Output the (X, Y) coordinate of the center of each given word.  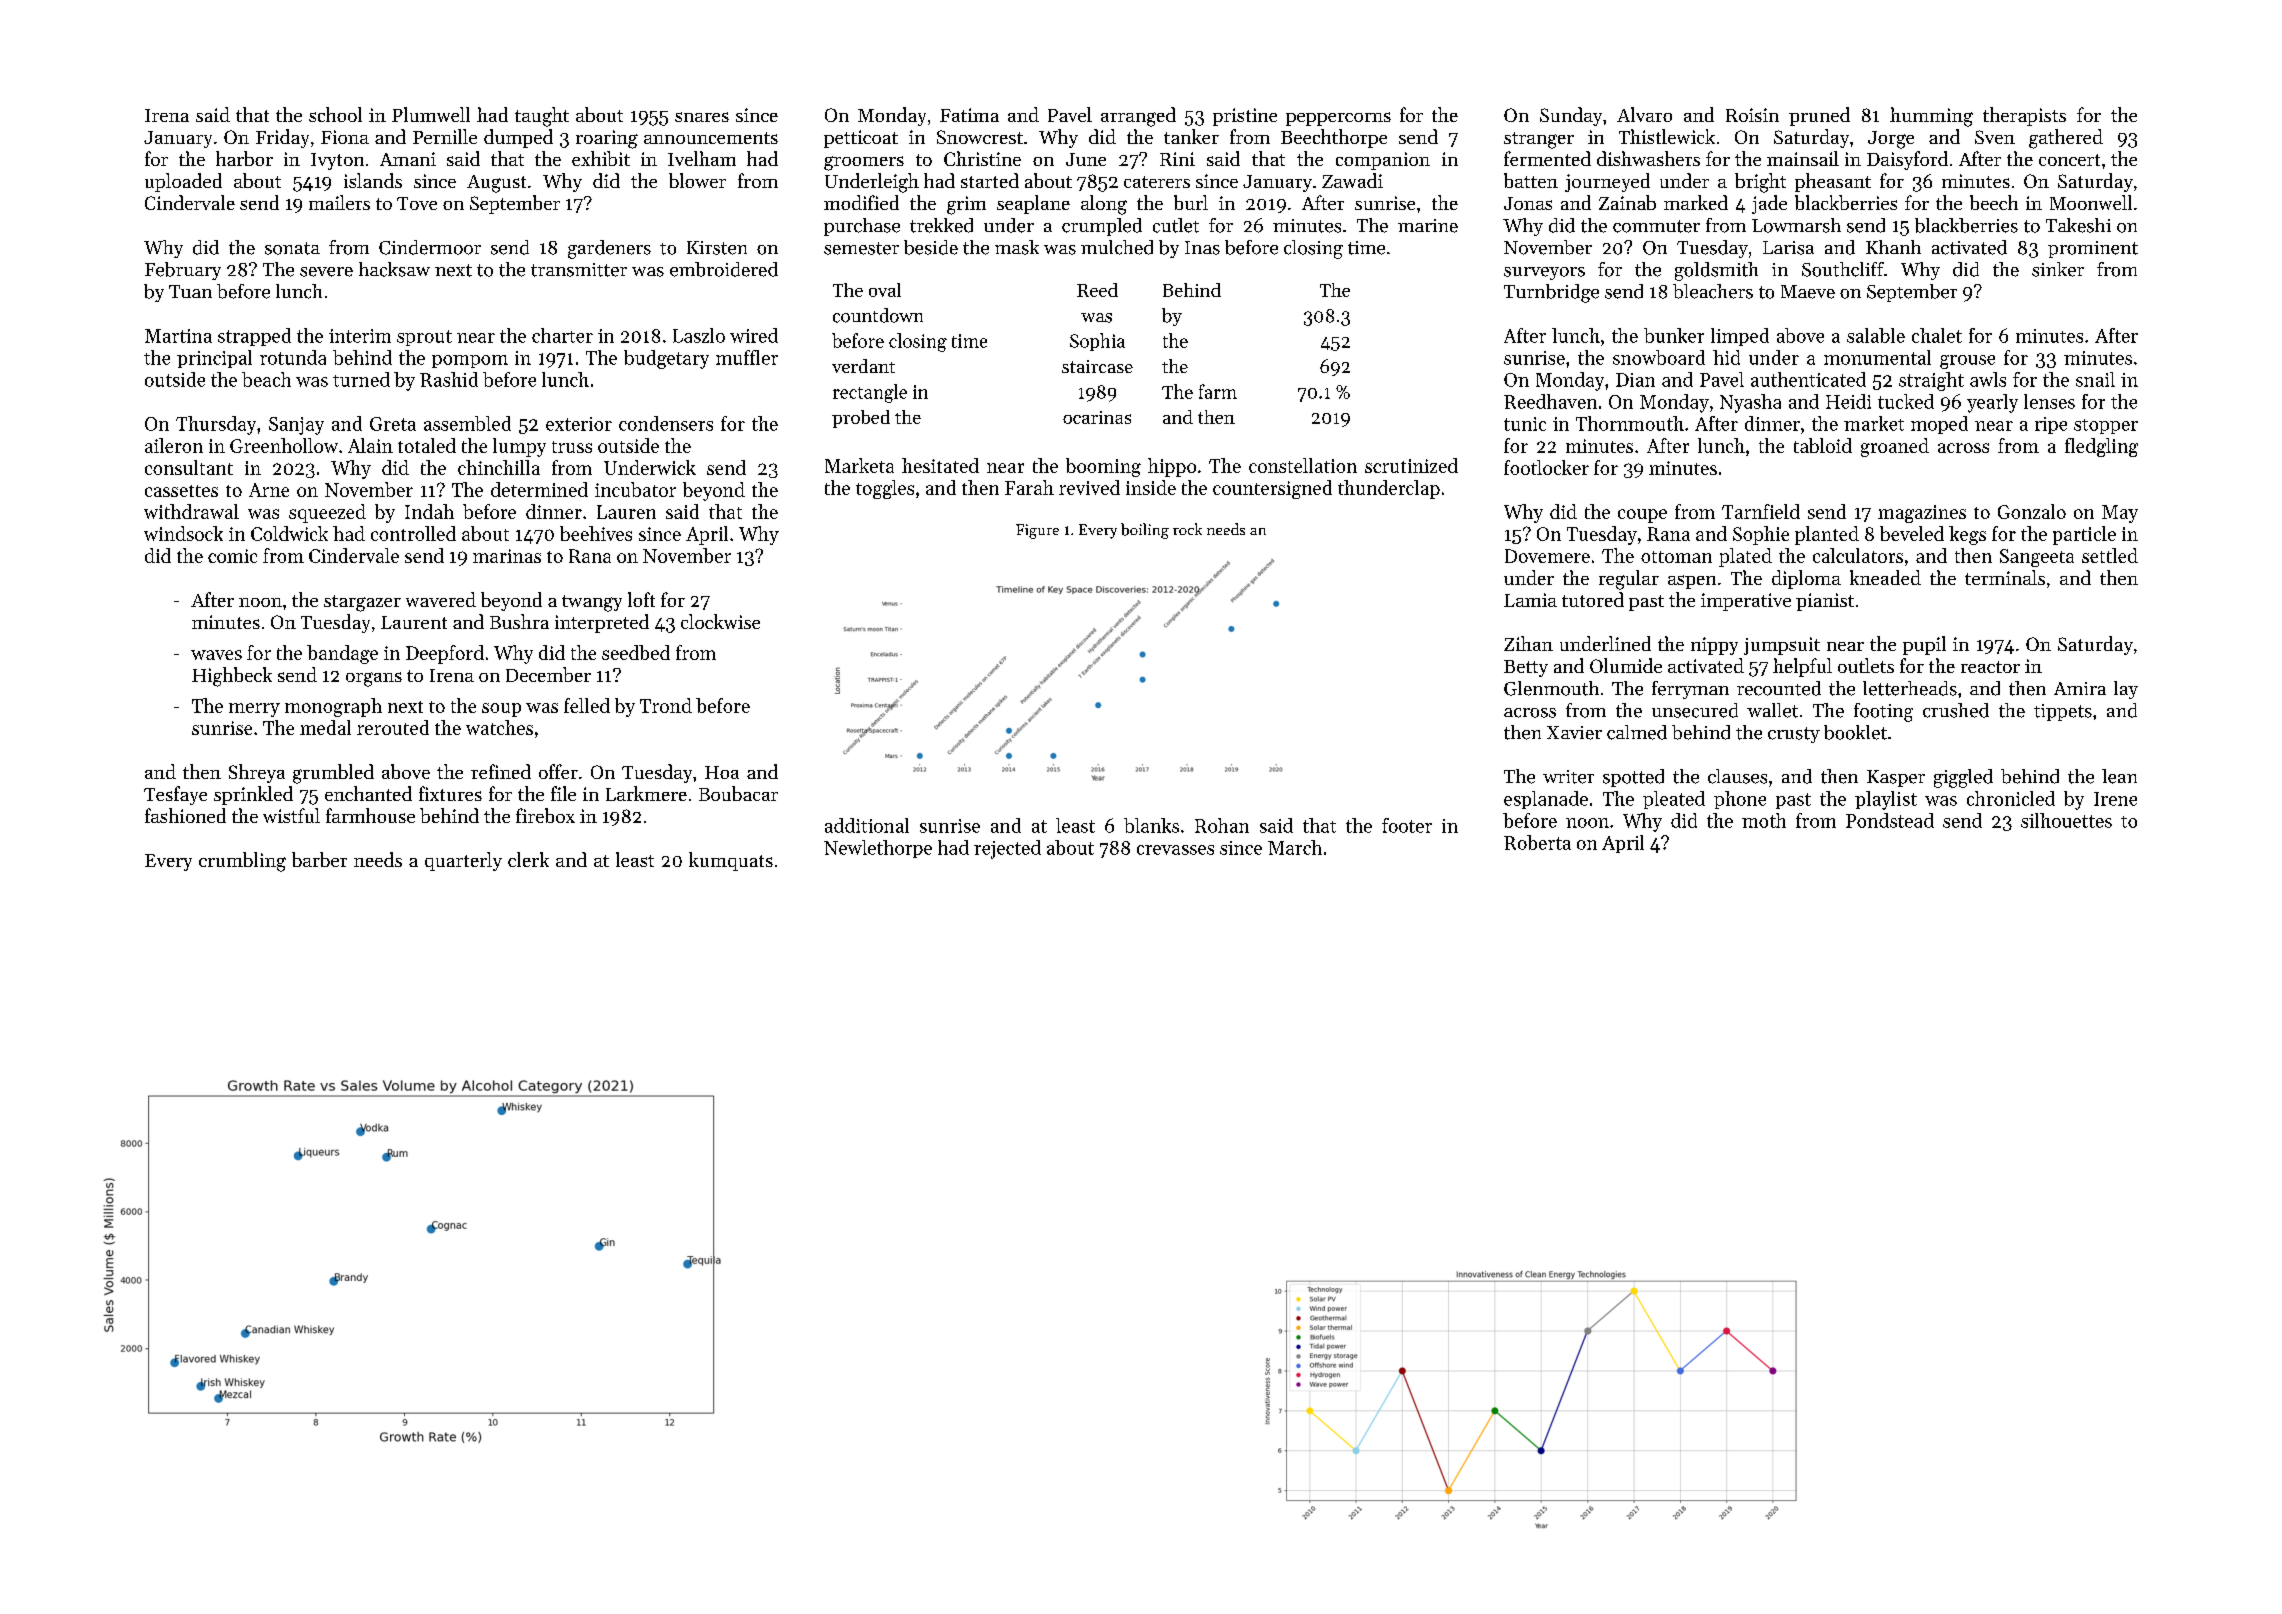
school (335, 114)
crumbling (242, 862)
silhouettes (2066, 820)
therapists (2024, 116)
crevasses (1175, 850)
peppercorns (1338, 119)
